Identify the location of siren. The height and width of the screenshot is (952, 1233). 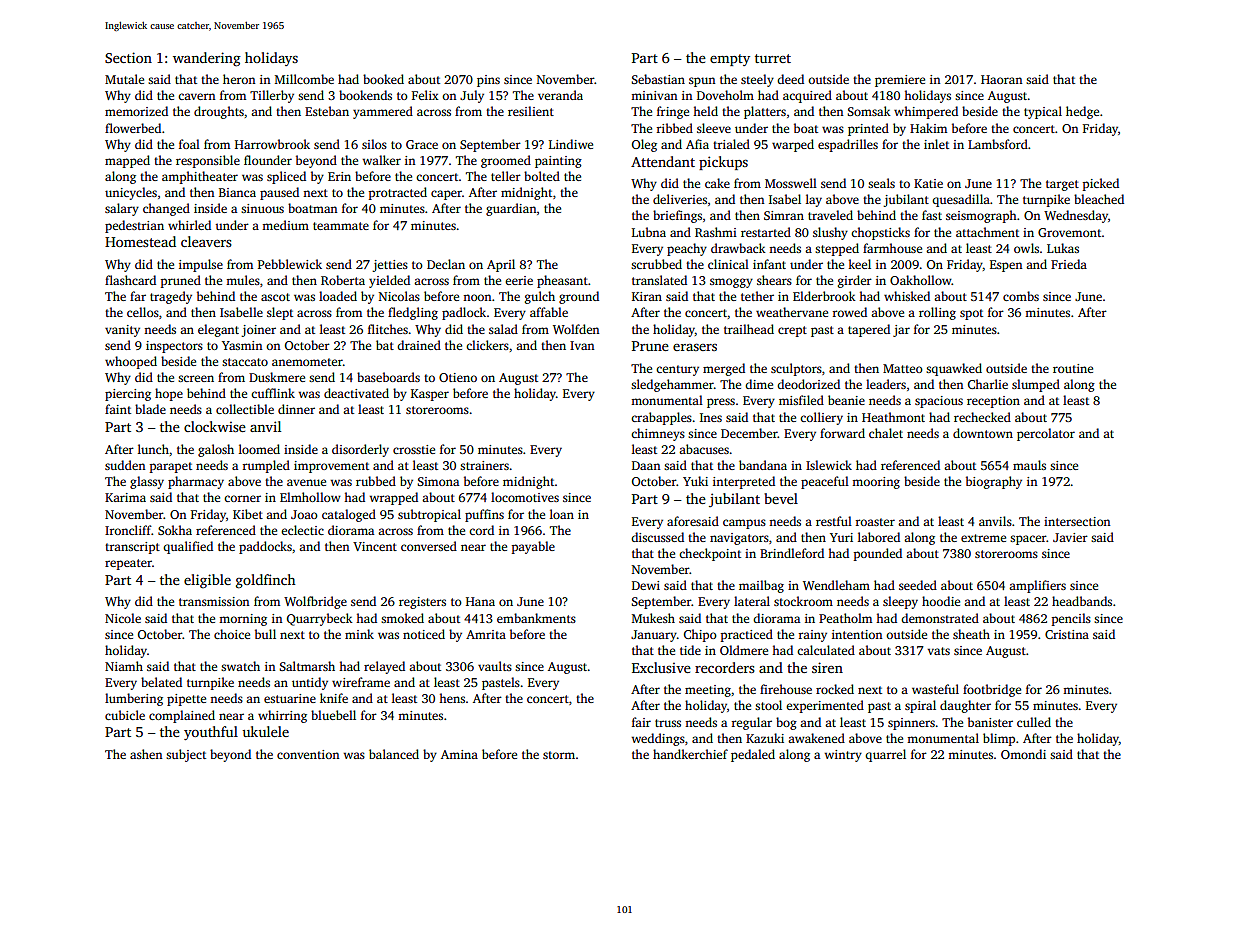
(827, 667).
